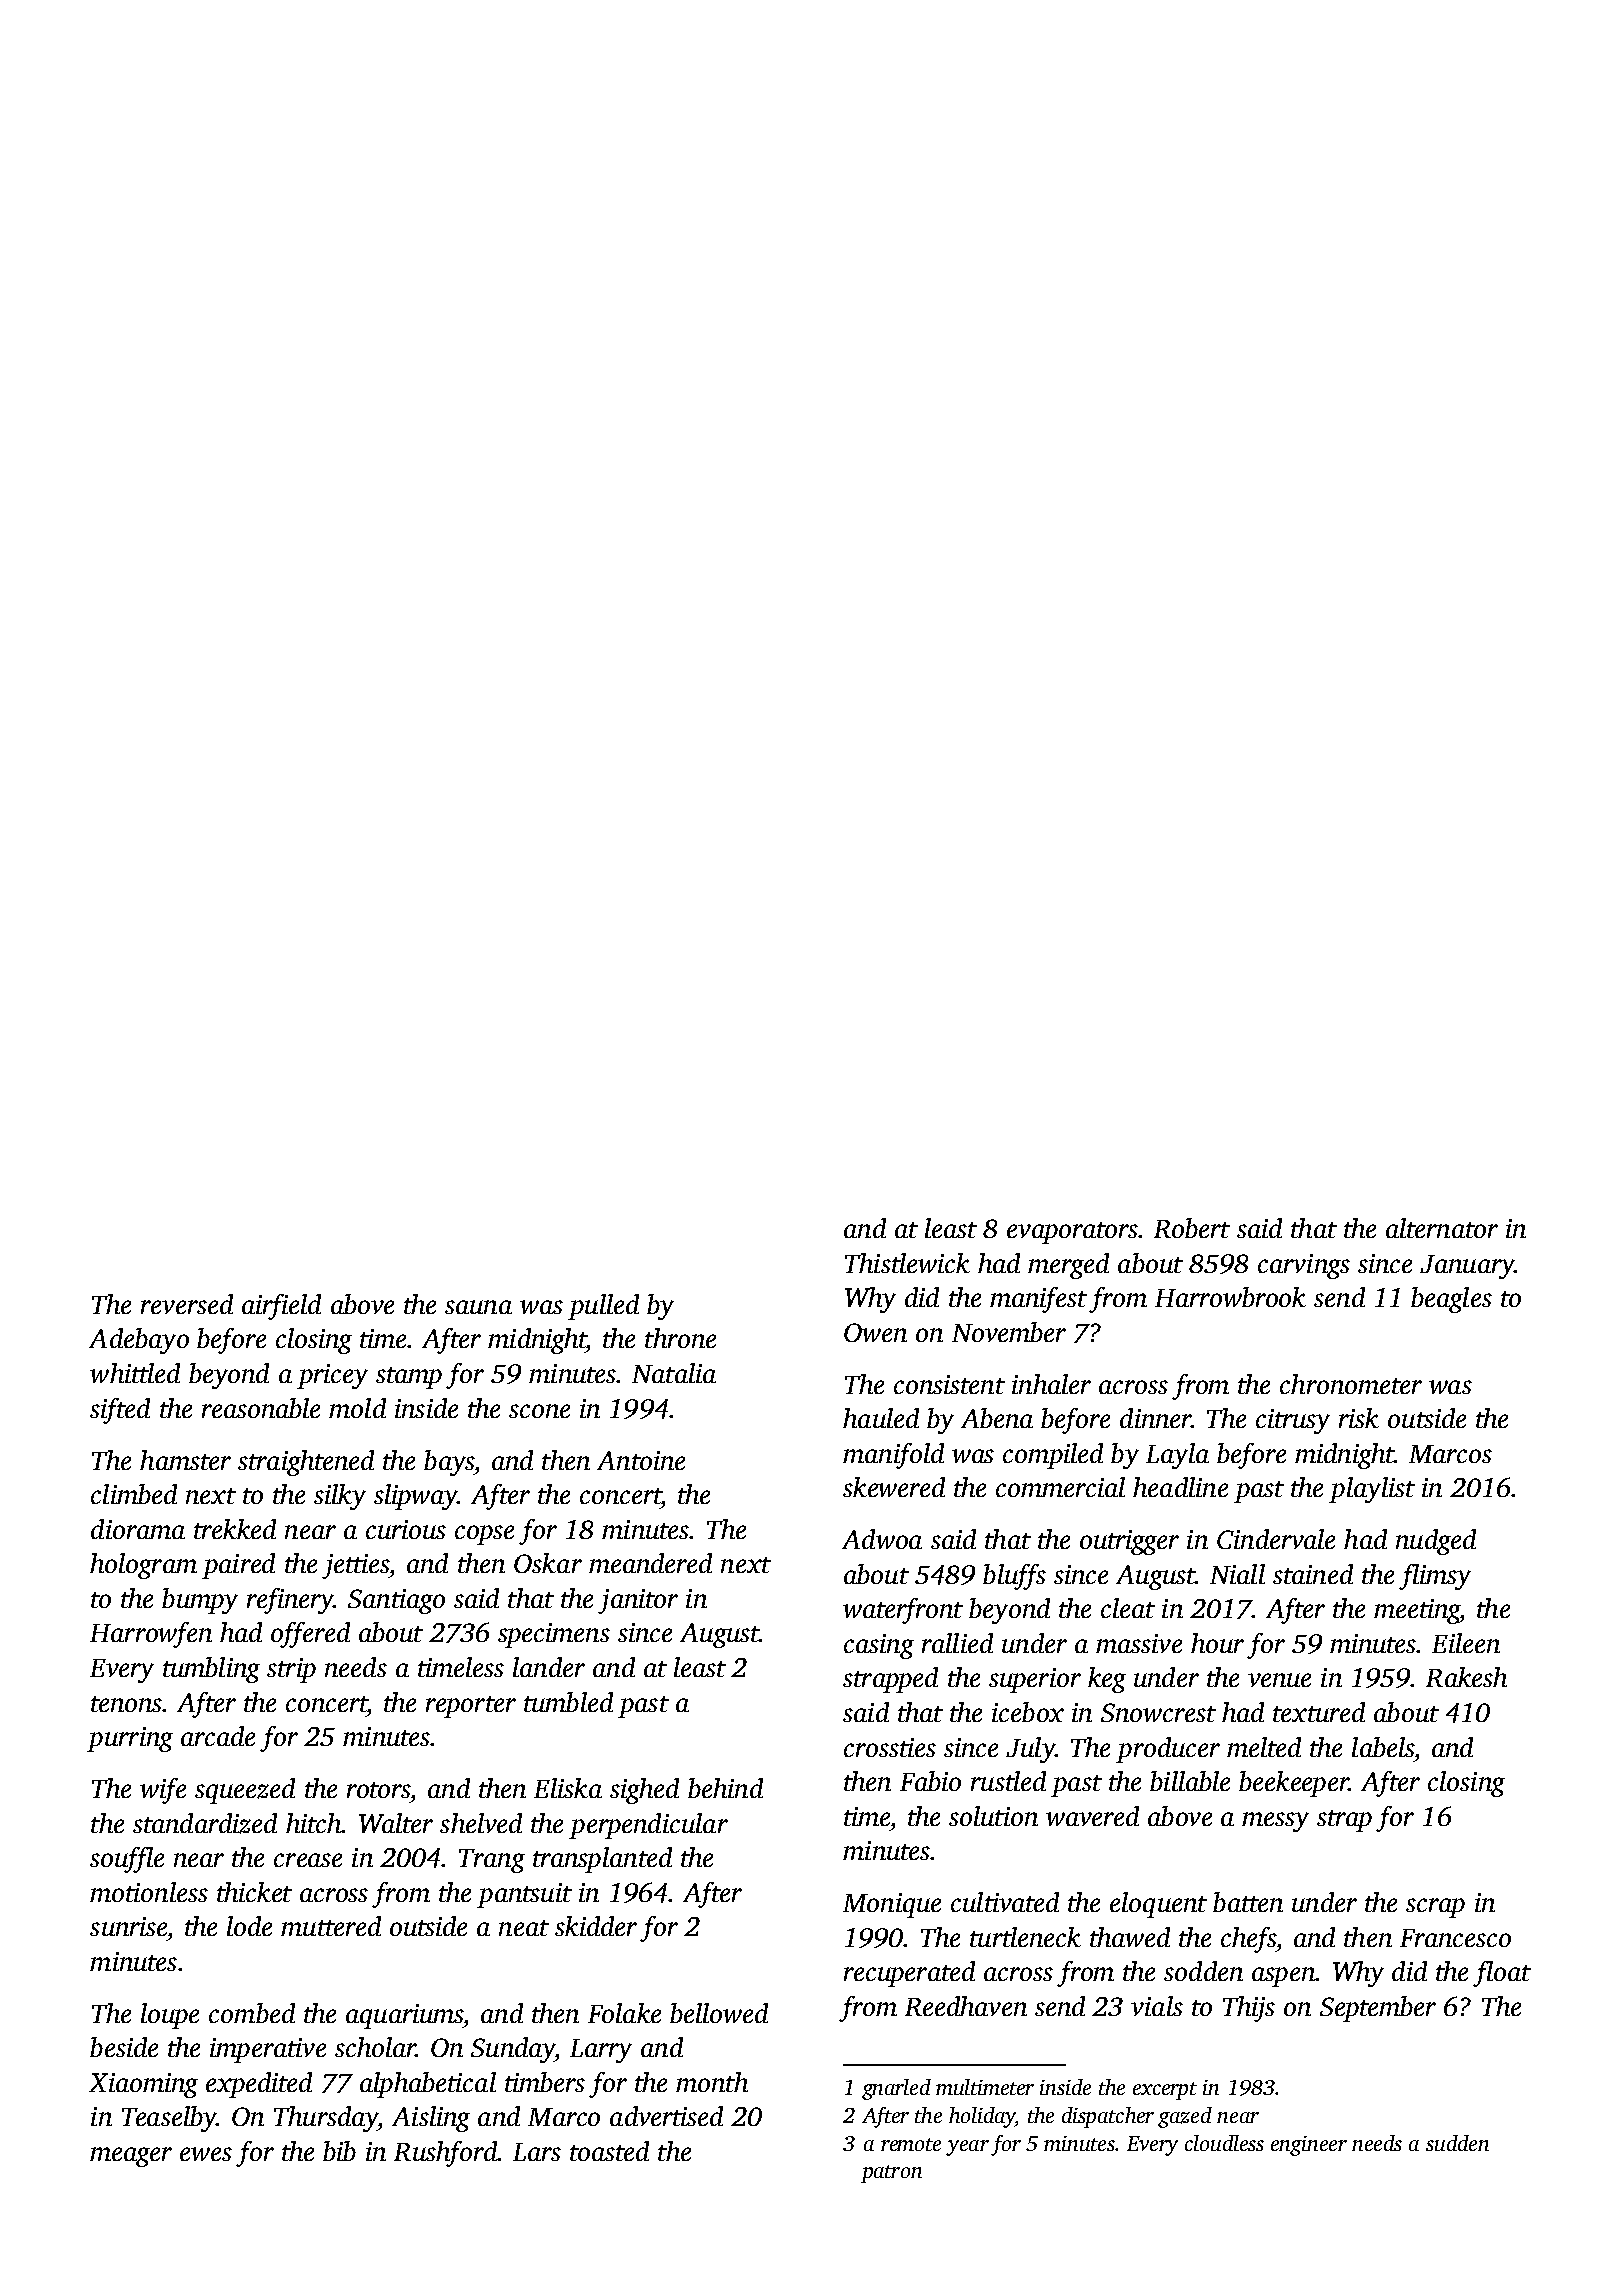  I want to click on messy, so click(1275, 1822).
